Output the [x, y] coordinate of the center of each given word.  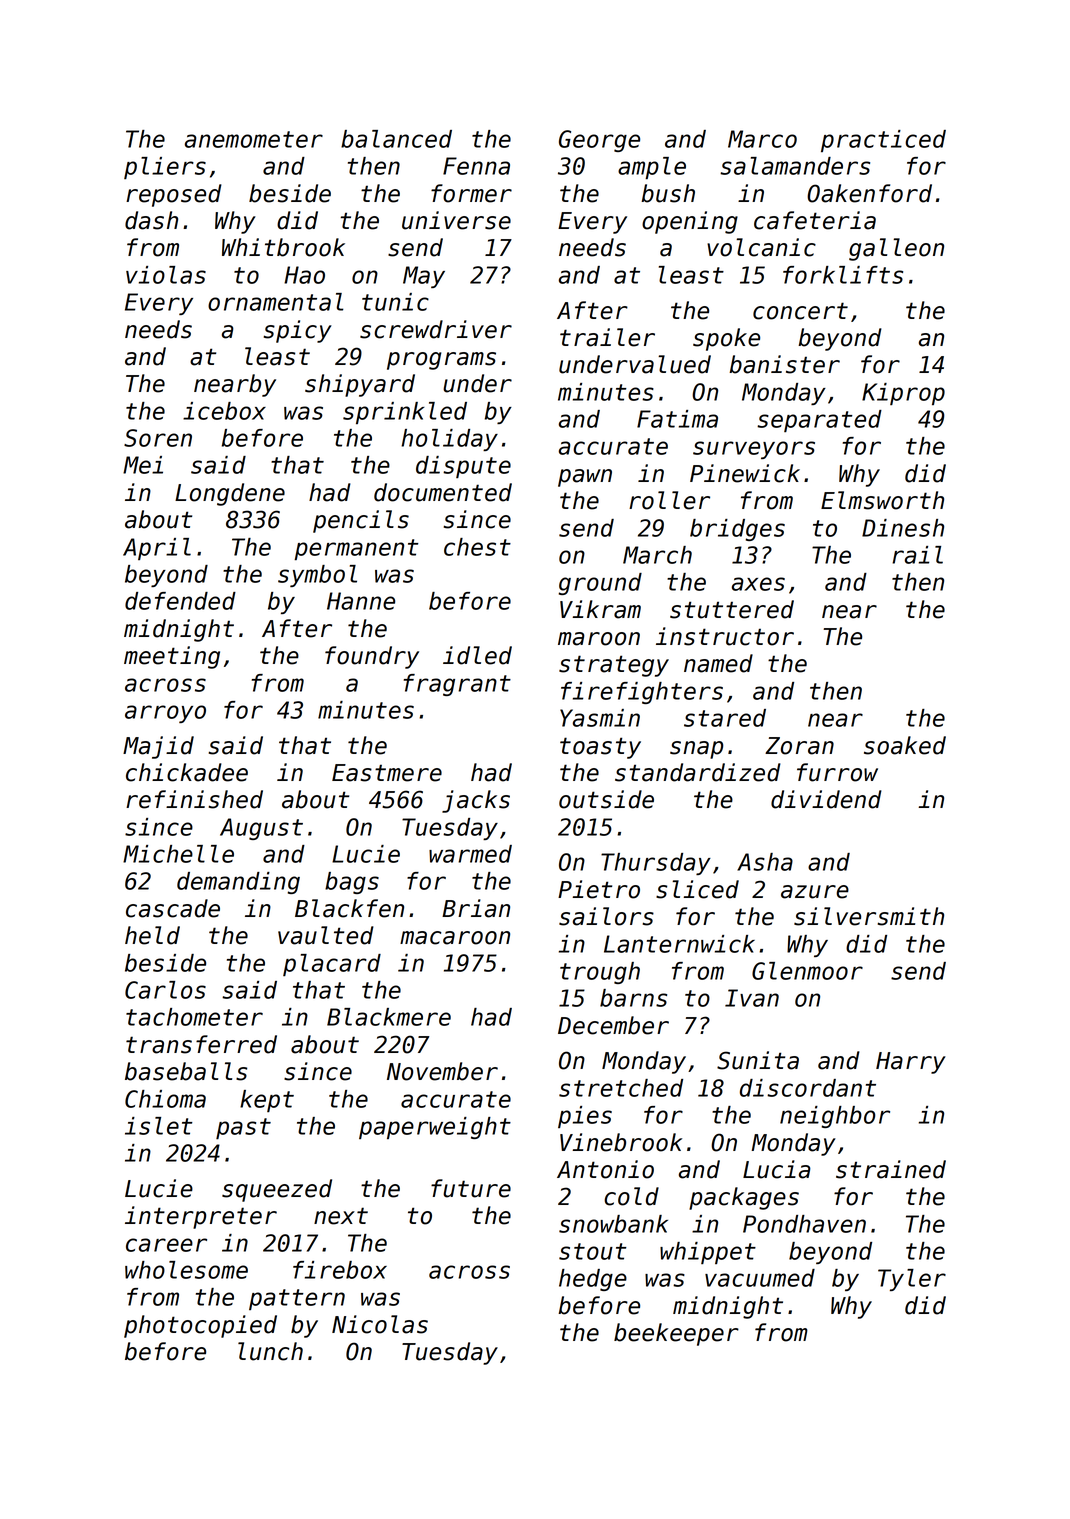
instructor [725, 636]
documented [443, 492]
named [718, 663]
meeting [172, 657]
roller [669, 500]
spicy [298, 331]
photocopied [200, 1326]
